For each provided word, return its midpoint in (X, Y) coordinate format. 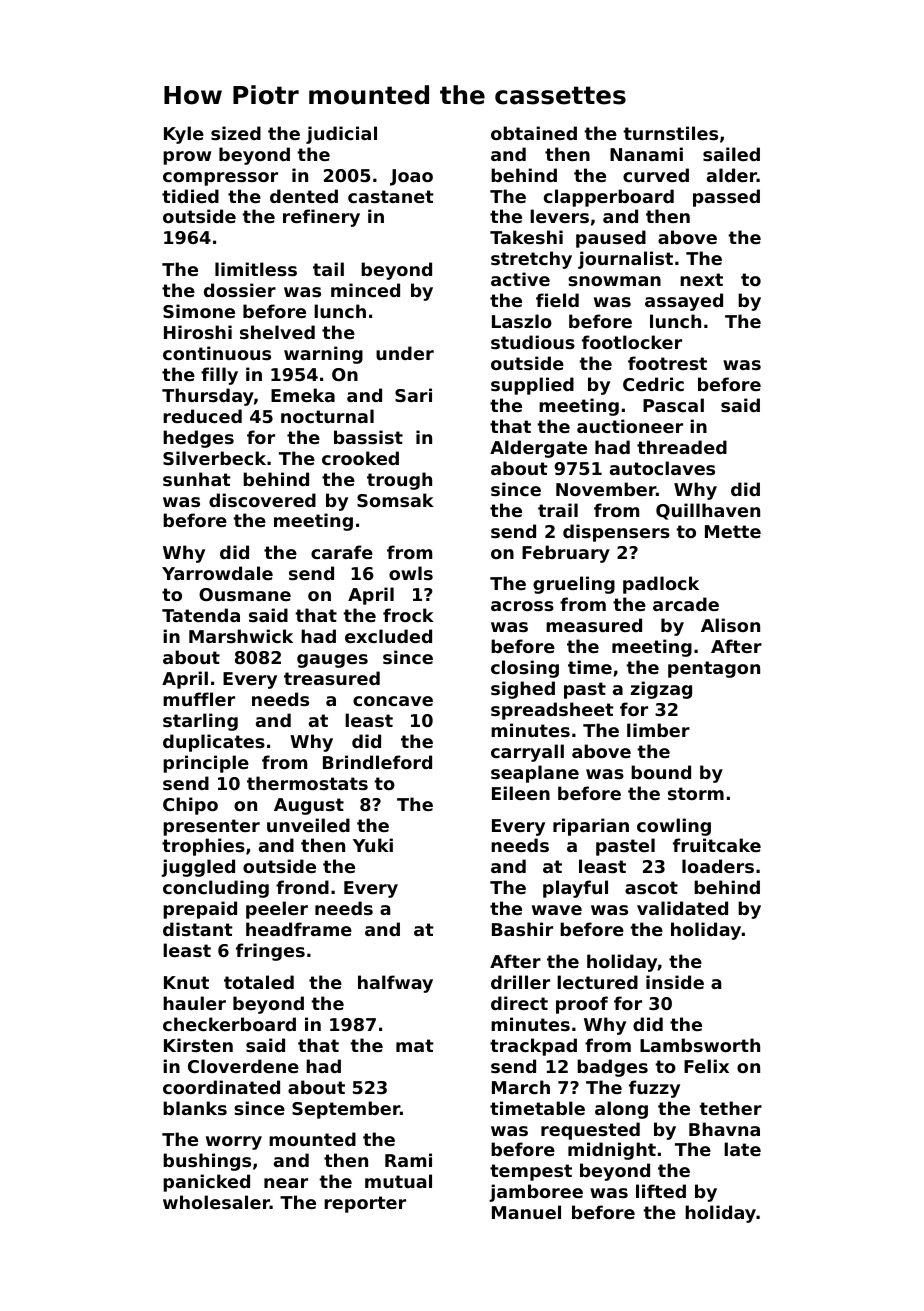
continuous (217, 353)
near (286, 1183)
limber (658, 730)
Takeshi (526, 237)
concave (393, 701)
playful (575, 889)
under (405, 353)
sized (236, 133)
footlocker (632, 342)
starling (200, 722)
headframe (299, 929)
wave (557, 910)
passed (726, 198)
